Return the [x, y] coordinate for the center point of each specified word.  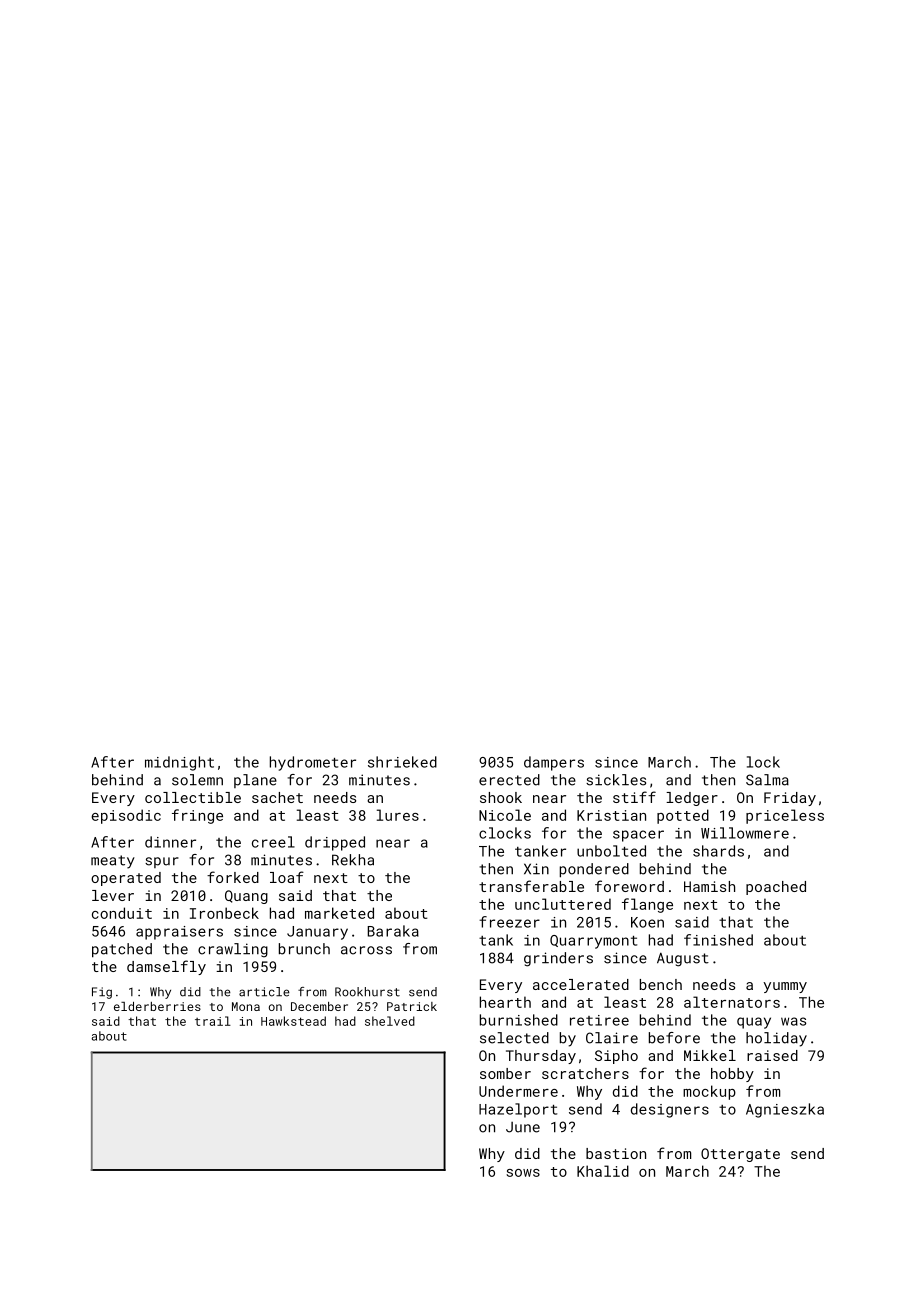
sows [523, 1173]
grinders [558, 959]
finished [718, 940]
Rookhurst [367, 992]
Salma [767, 780]
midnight [179, 763]
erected [509, 780]
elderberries [157, 1006]
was [793, 1021]
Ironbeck [224, 913]
